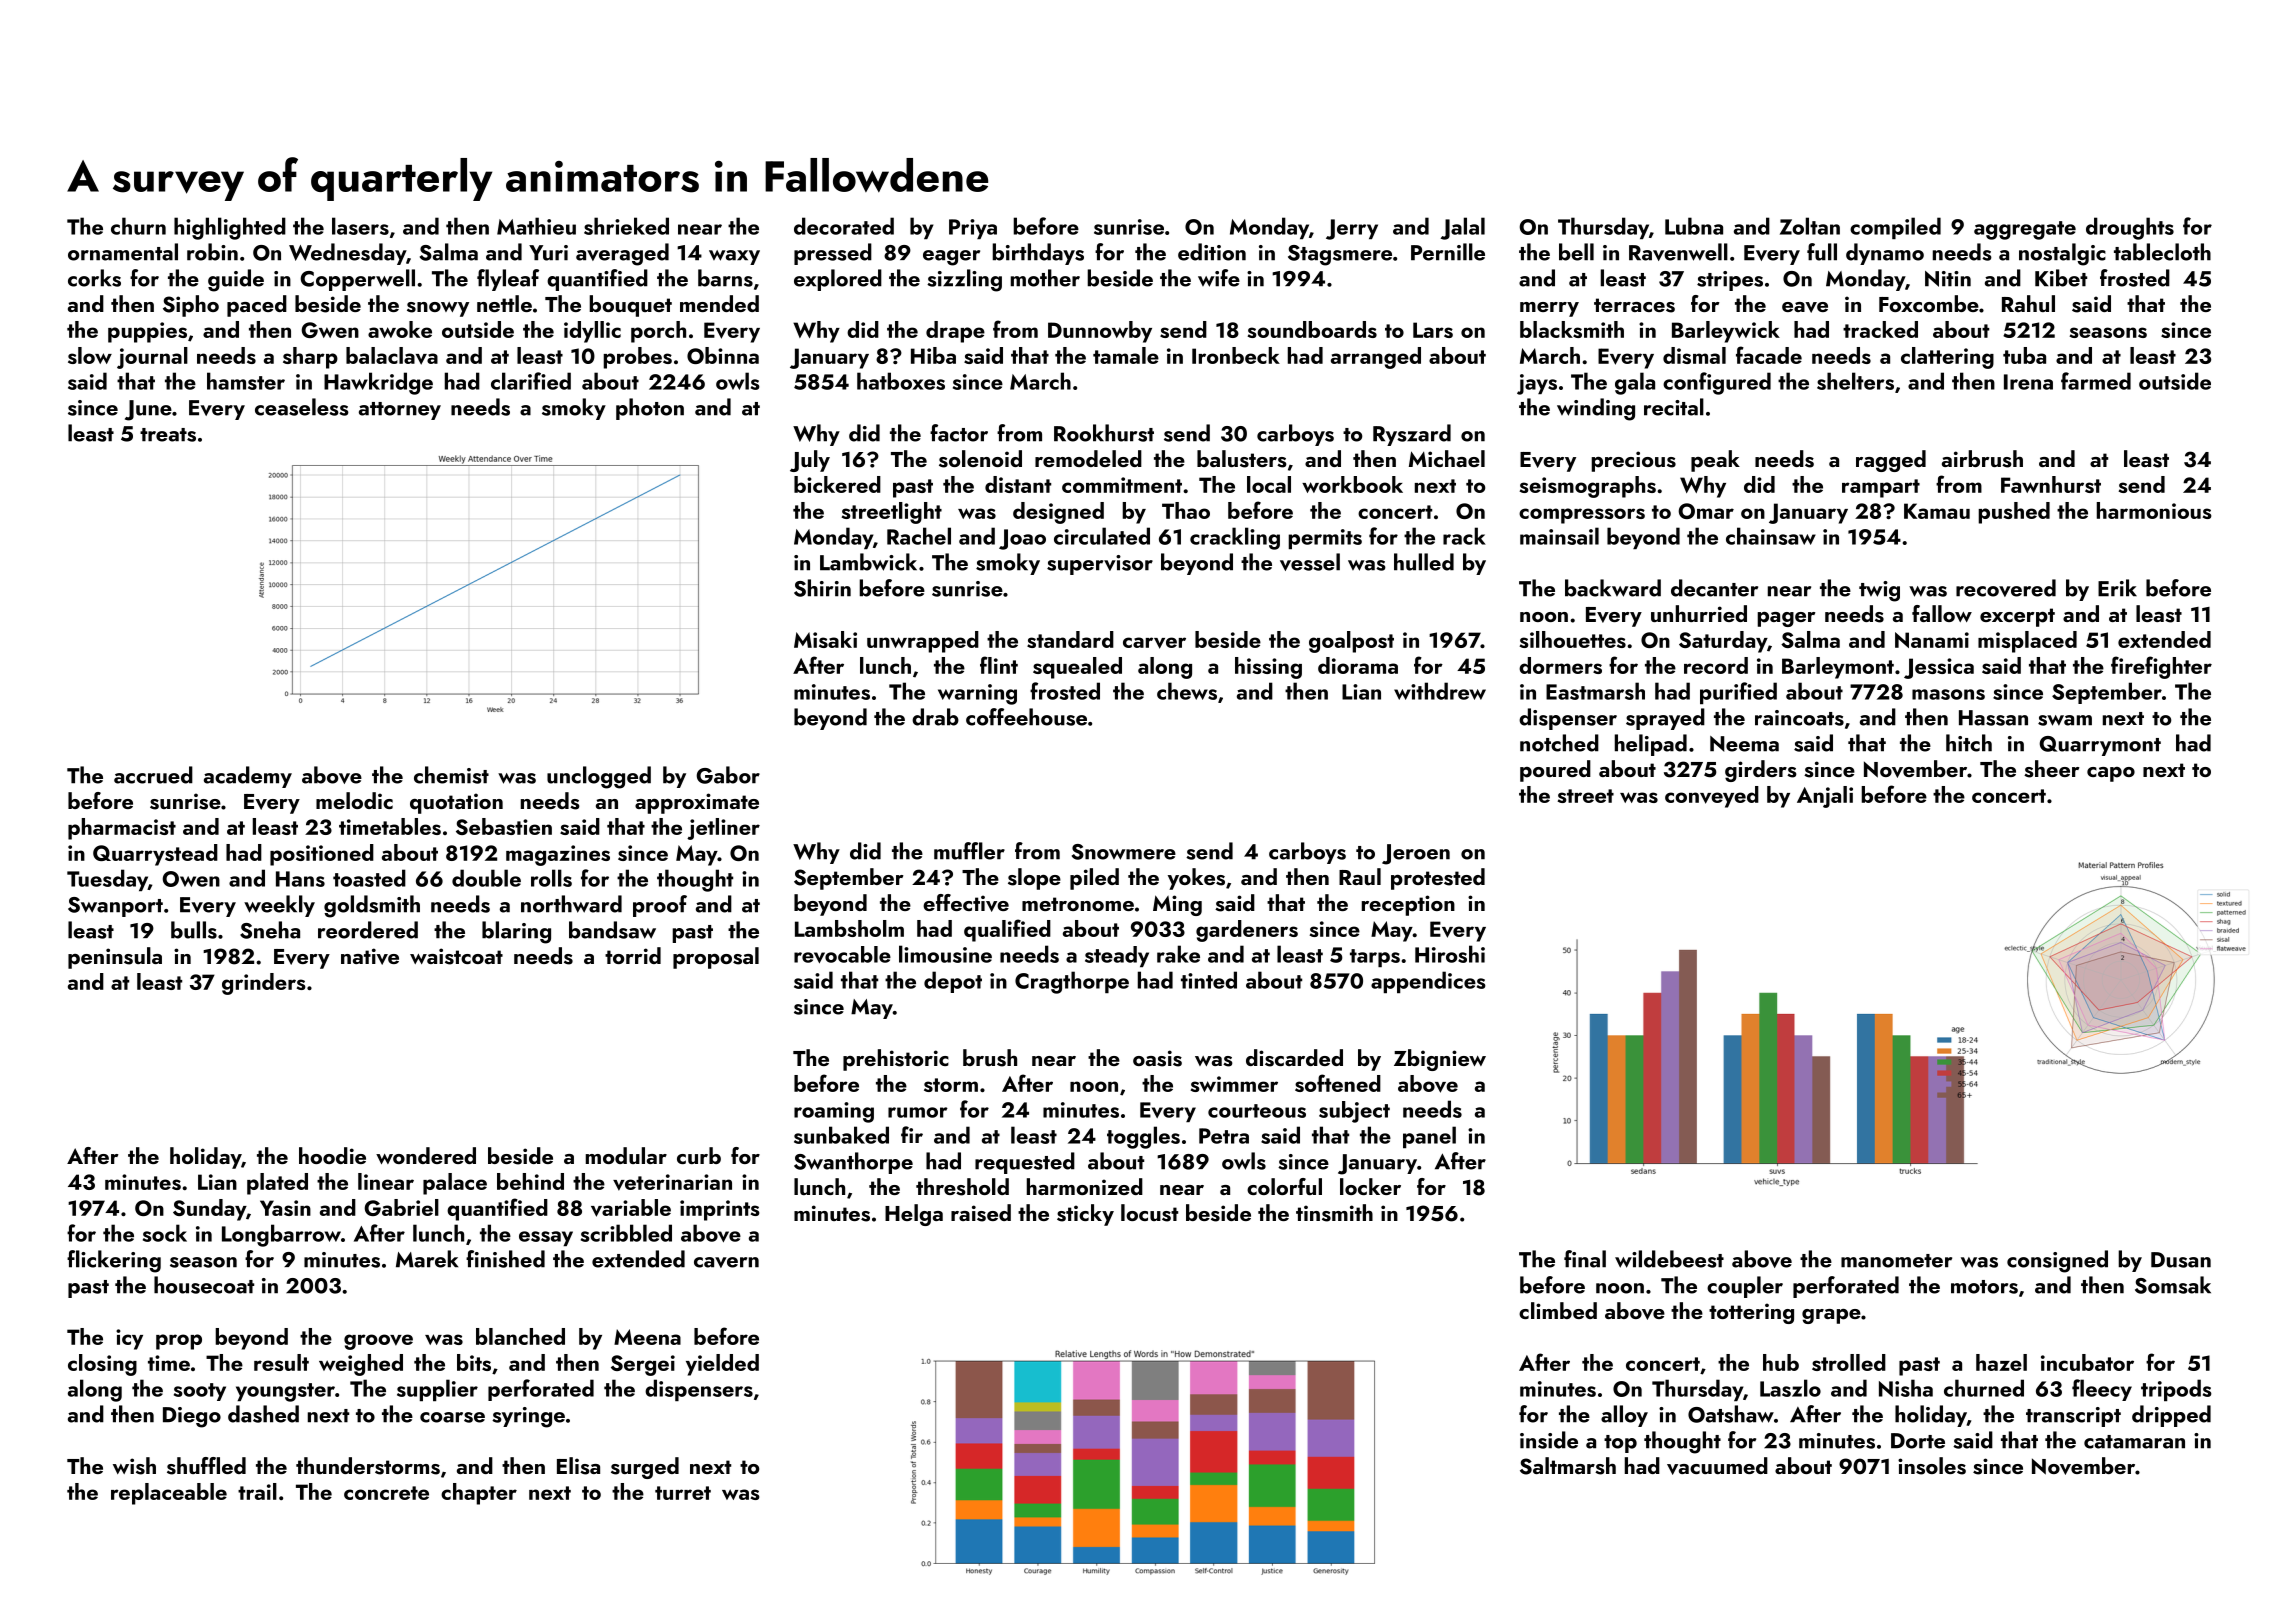 This screenshot has height=1611, width=2279. What do you see at coordinates (386, 1493) in the screenshot?
I see `concrete` at bounding box center [386, 1493].
